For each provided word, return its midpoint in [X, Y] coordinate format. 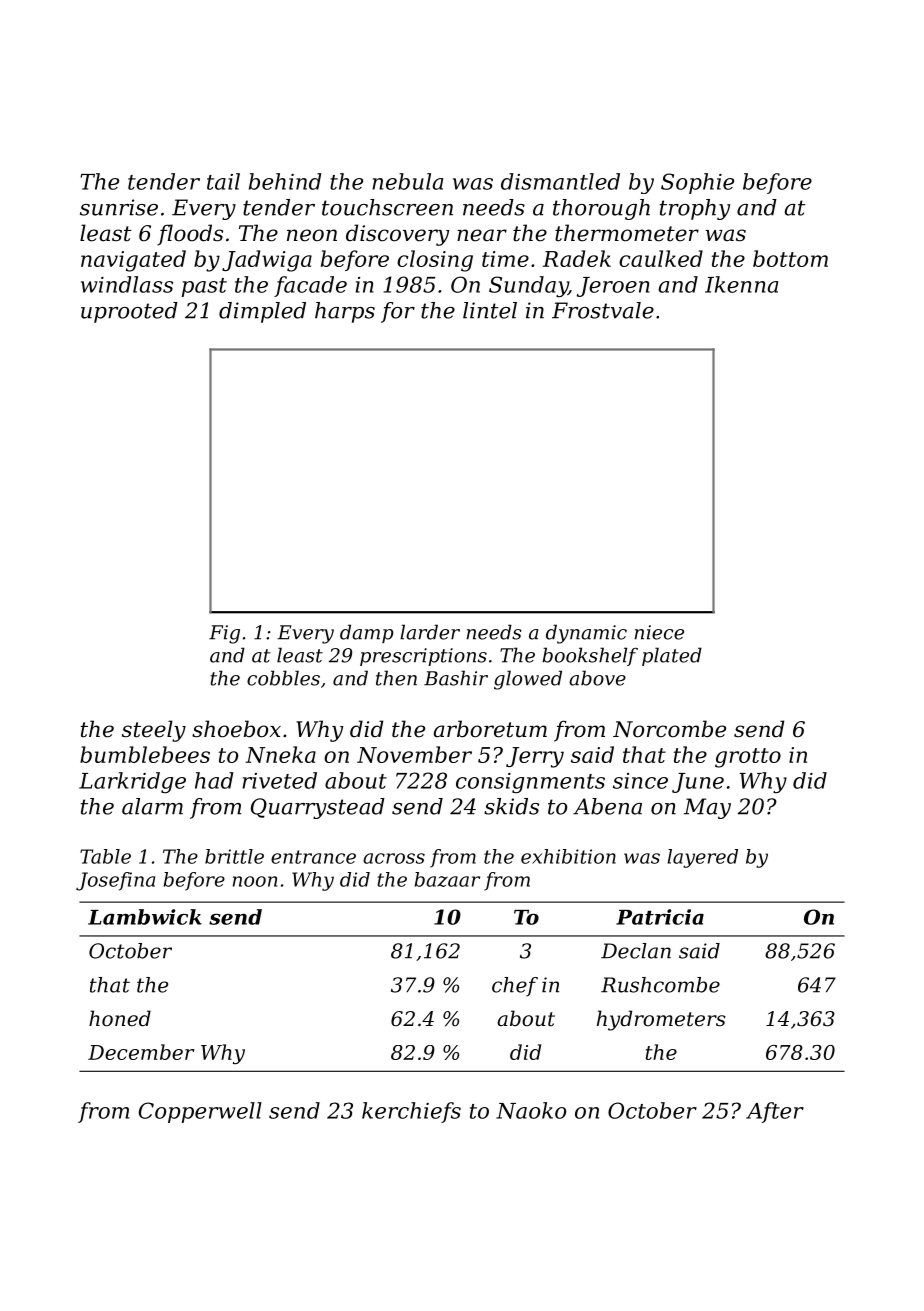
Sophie [697, 183]
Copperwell [200, 1112]
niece [659, 632]
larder [430, 632]
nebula [407, 181]
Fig [224, 634]
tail [223, 181]
